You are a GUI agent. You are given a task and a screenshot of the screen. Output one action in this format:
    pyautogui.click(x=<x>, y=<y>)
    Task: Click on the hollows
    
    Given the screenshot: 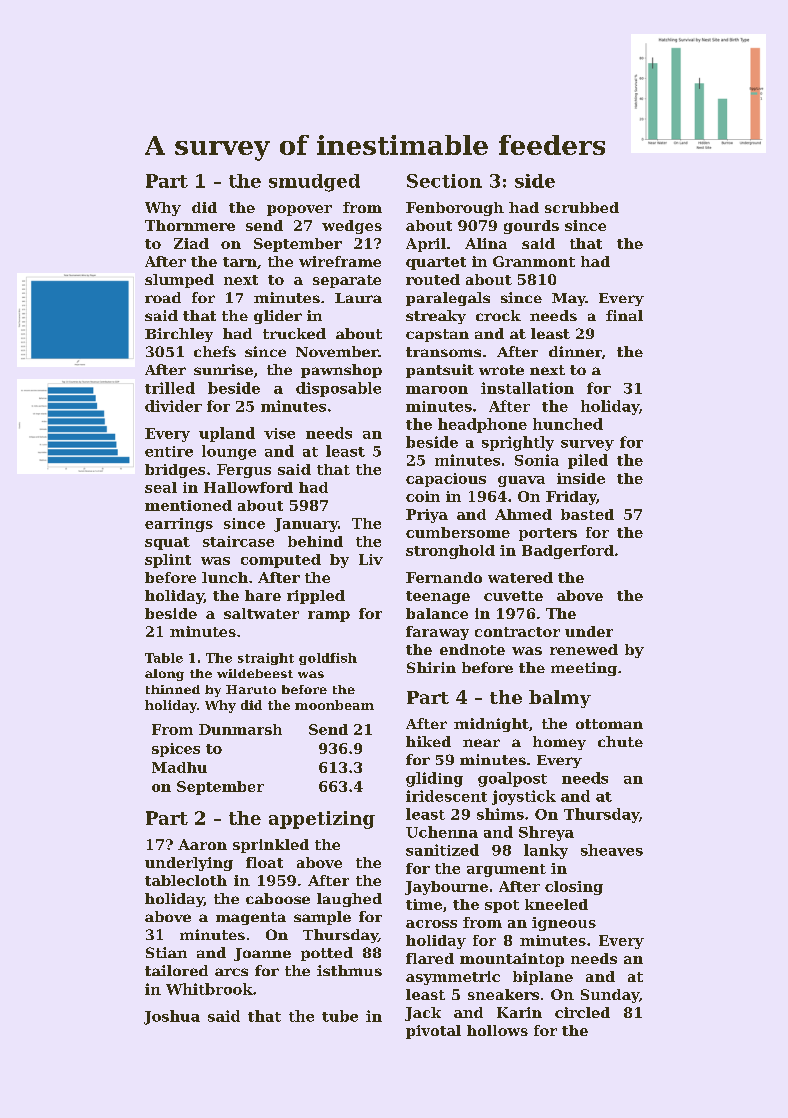 What is the action you would take?
    pyautogui.click(x=497, y=1030)
